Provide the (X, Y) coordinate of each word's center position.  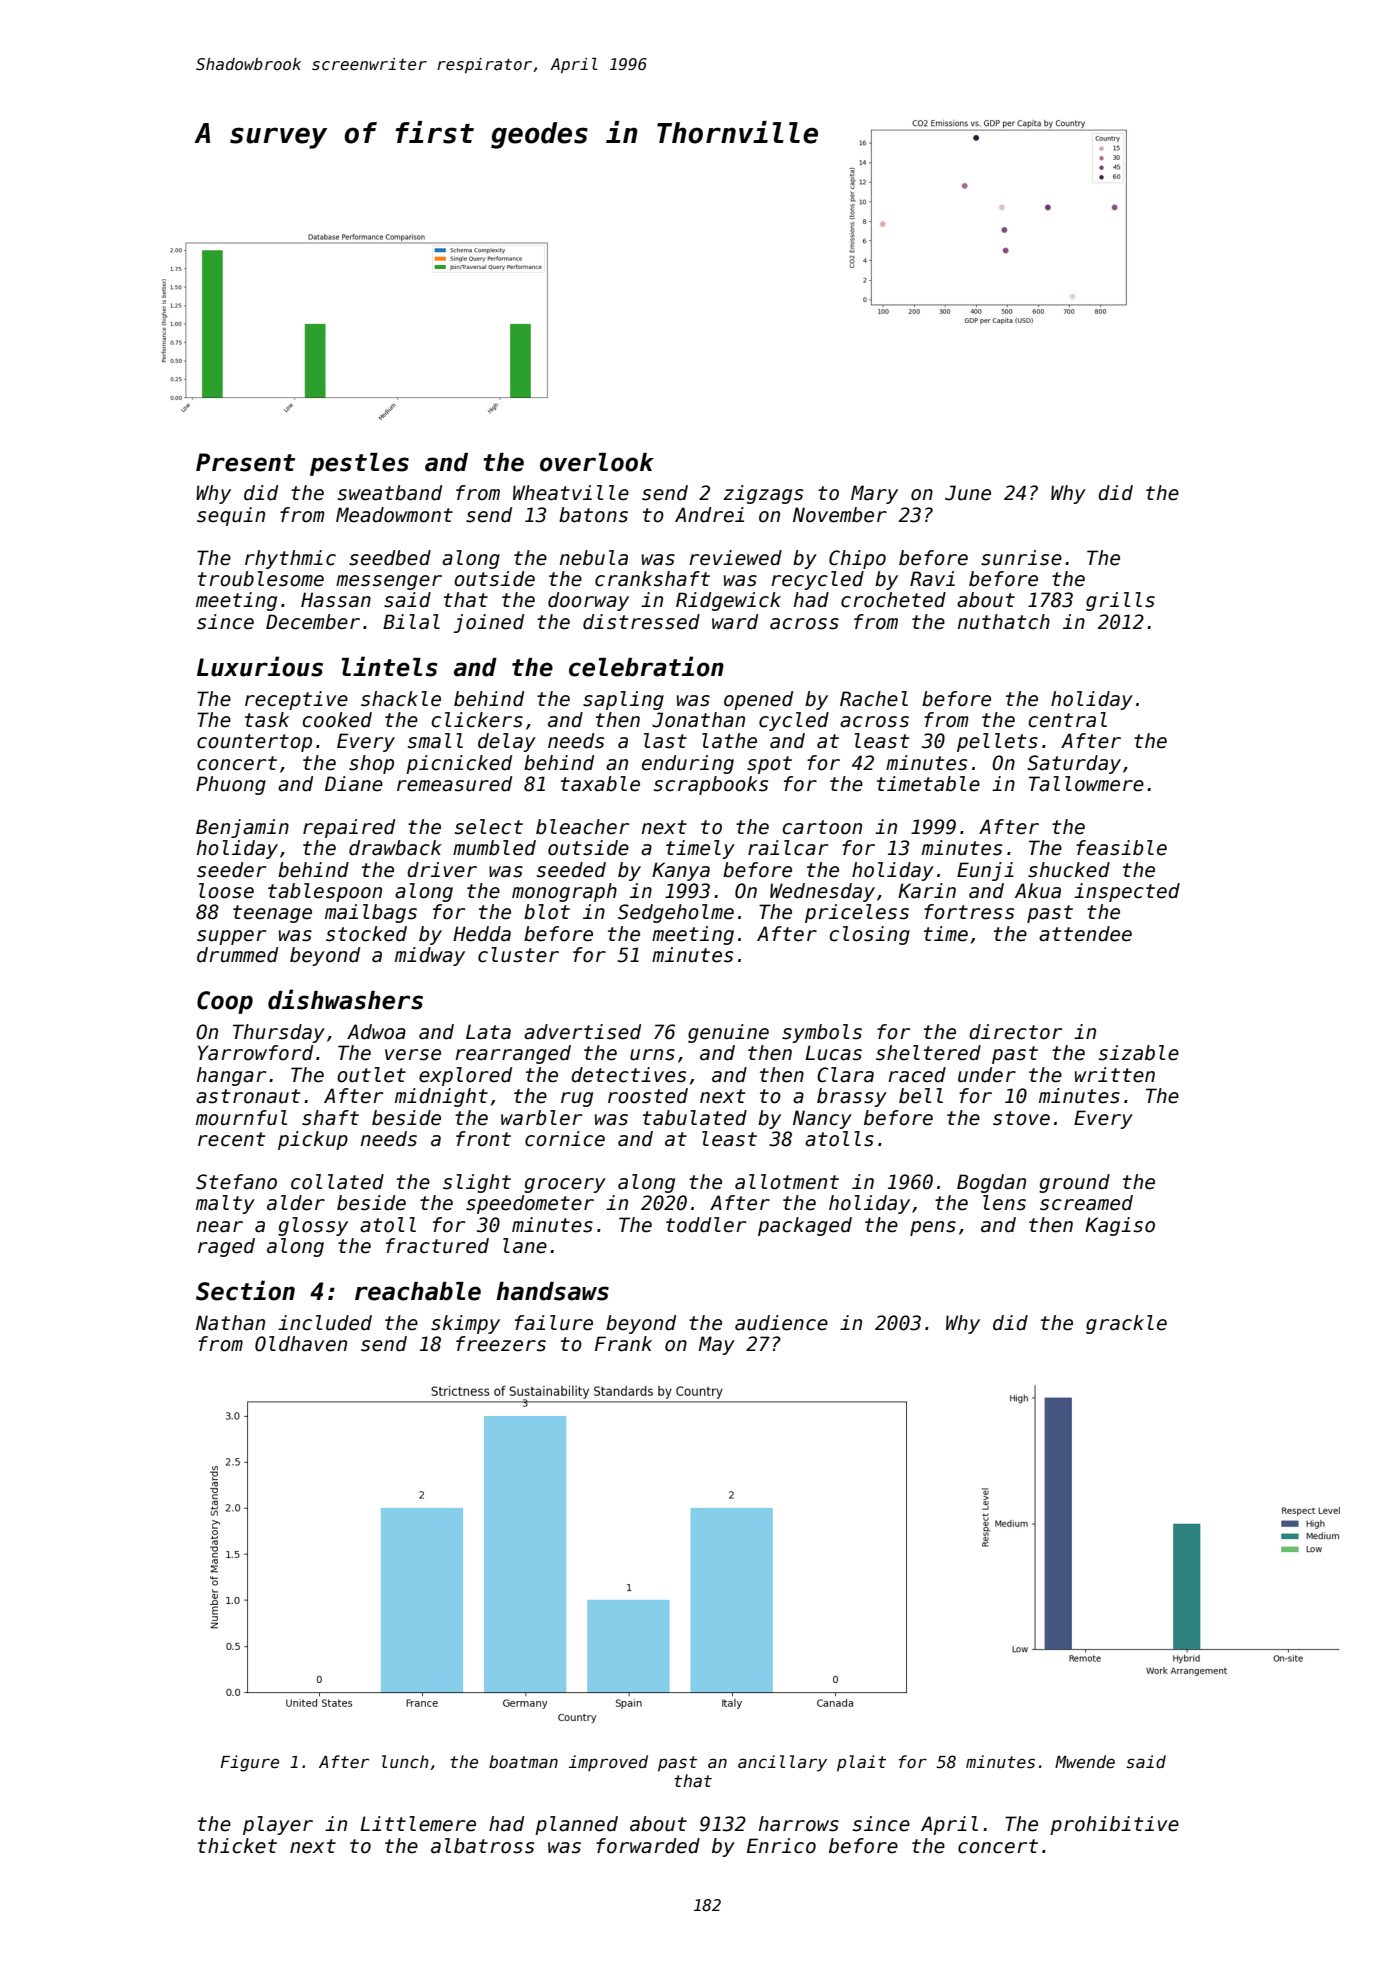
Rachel (874, 699)
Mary (874, 494)
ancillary (782, 1763)
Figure (249, 1763)
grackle (1126, 1324)
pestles (359, 464)
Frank (623, 1344)
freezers (501, 1344)
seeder (231, 870)
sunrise (1021, 558)
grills (1120, 601)
